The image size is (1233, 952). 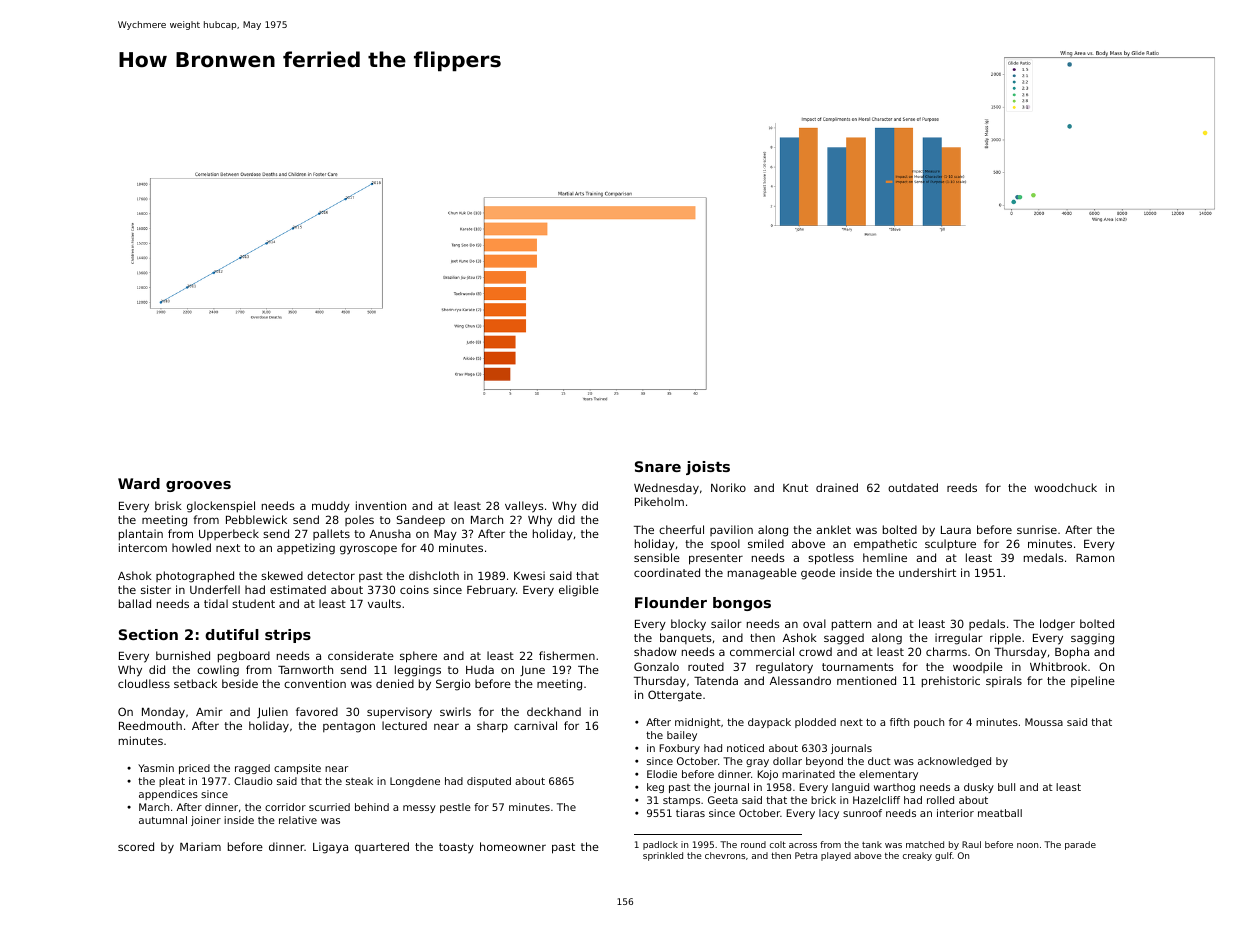 What do you see at coordinates (698, 723) in the document?
I see `midnight` at bounding box center [698, 723].
